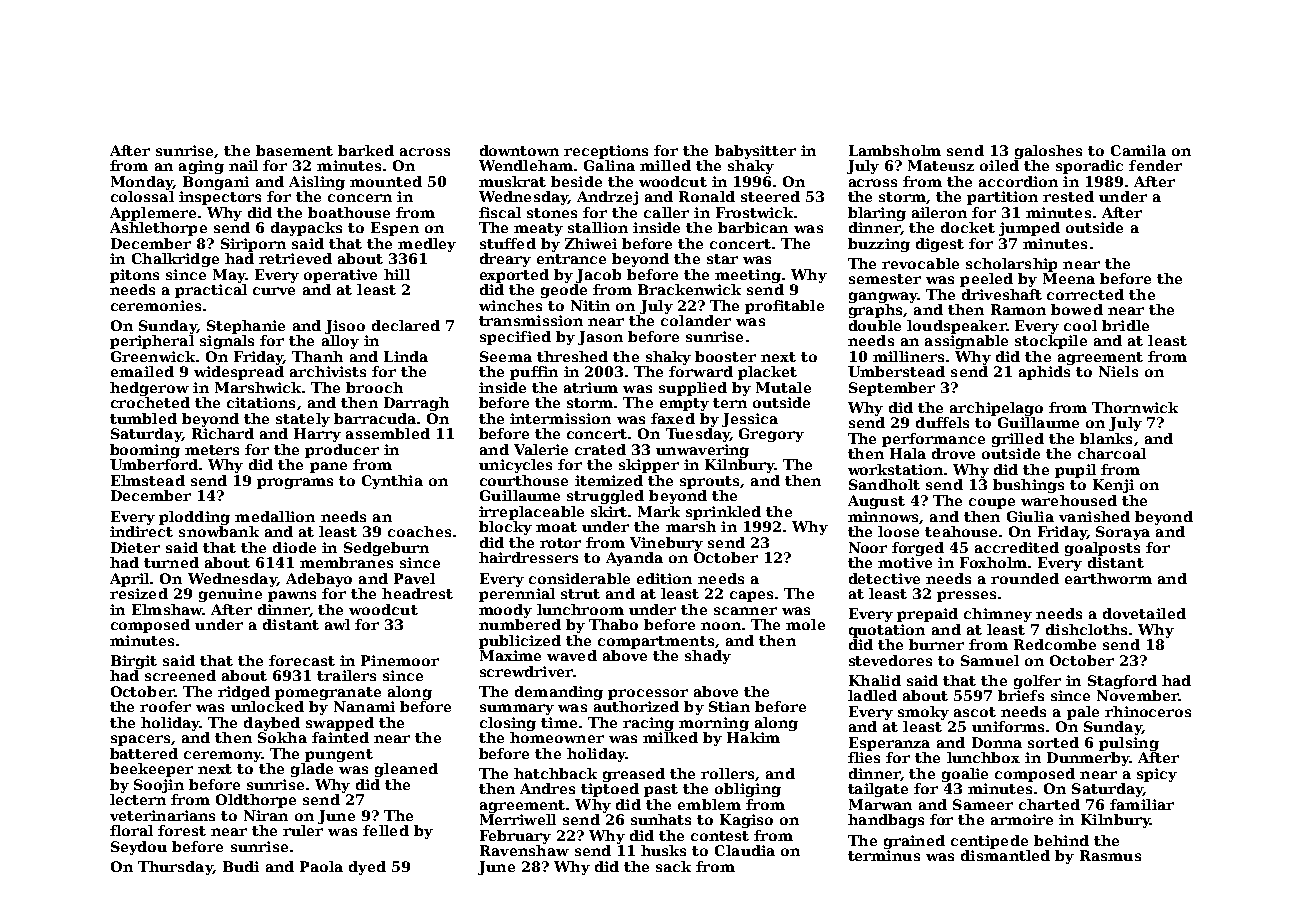 This screenshot has width=1308, height=924. What do you see at coordinates (220, 198) in the screenshot?
I see `inspectors` at bounding box center [220, 198].
